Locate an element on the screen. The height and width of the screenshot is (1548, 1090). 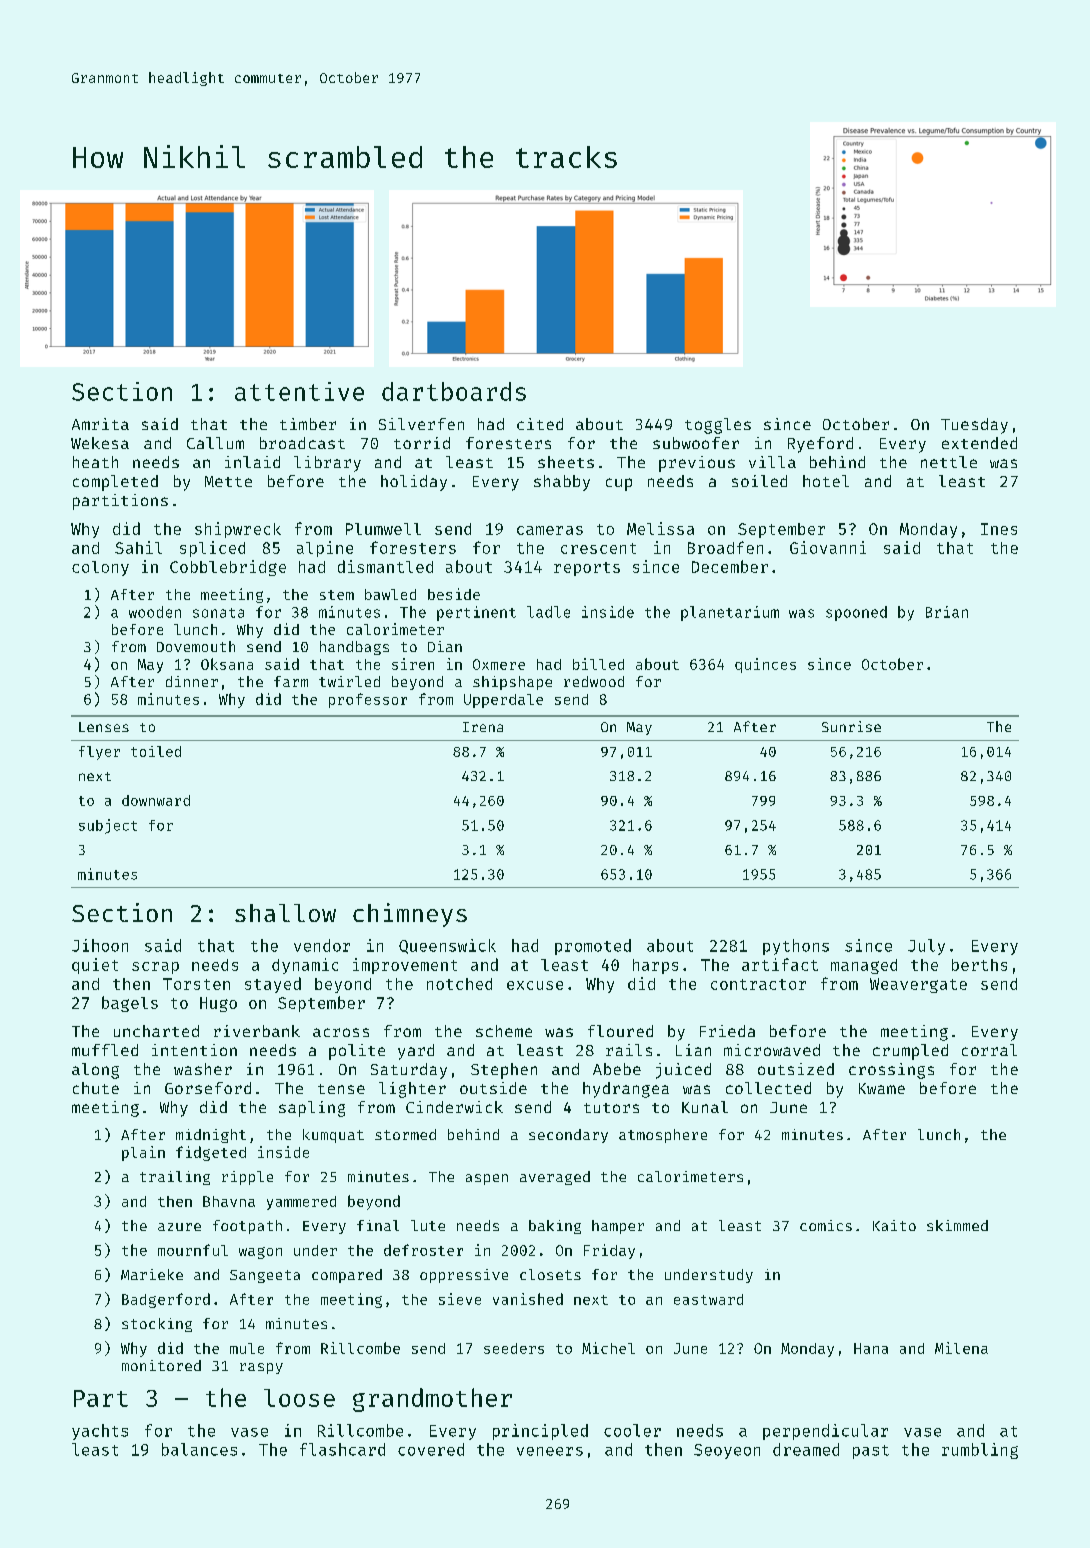
intention is located at coordinates (194, 1050).
